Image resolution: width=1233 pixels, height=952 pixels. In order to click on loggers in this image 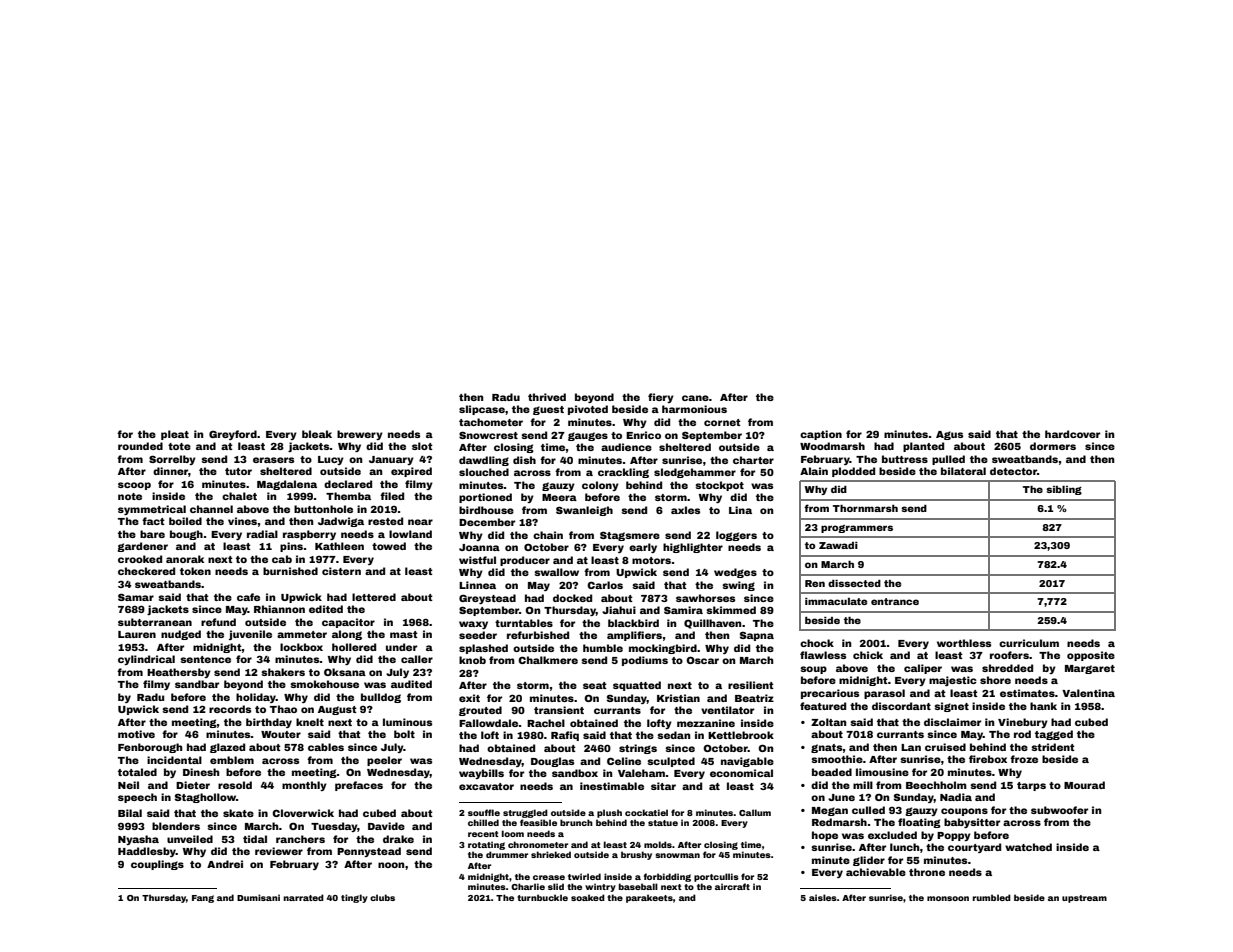, I will do `click(736, 536)`.
